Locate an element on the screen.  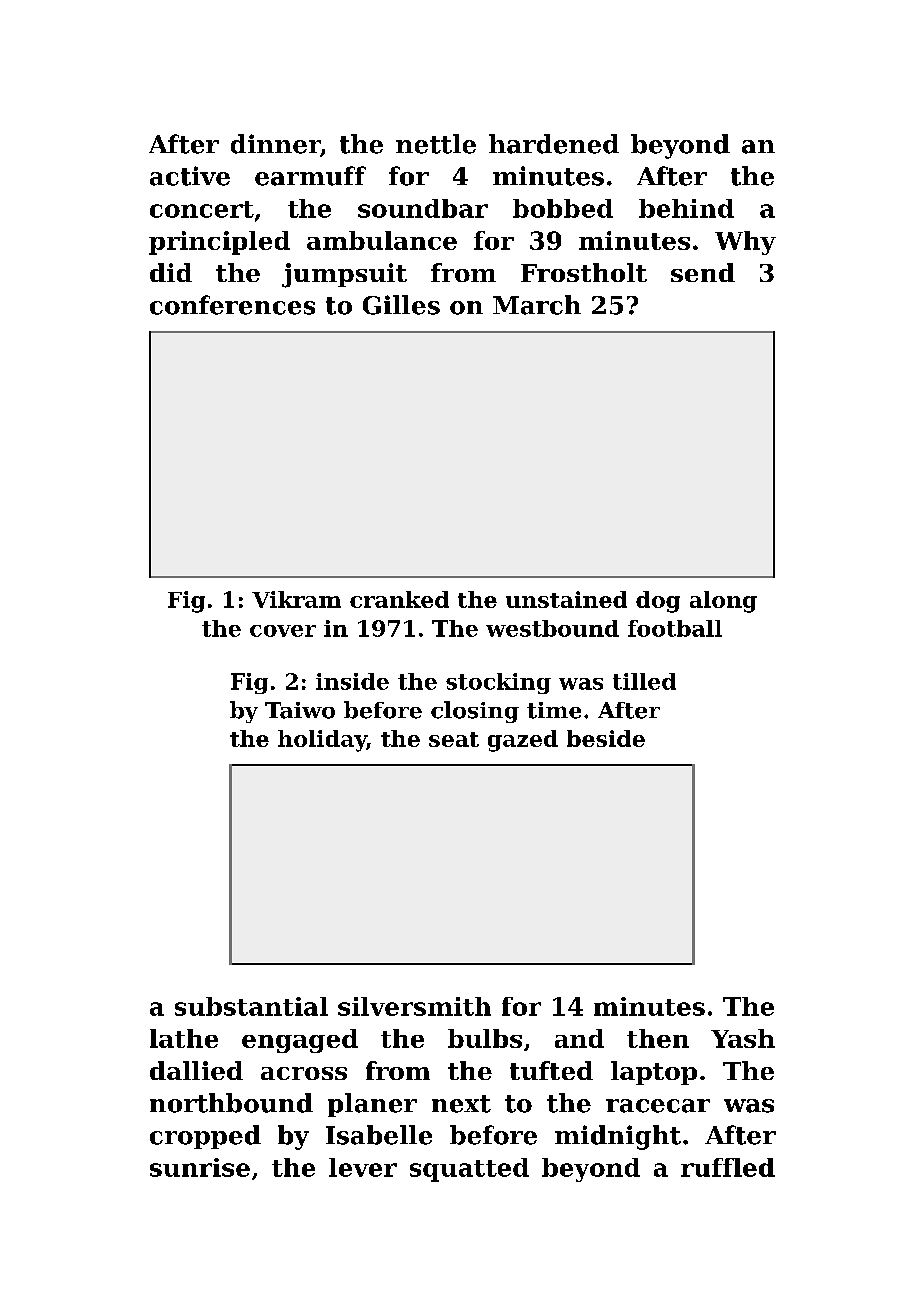
Taiwo is located at coordinates (300, 710).
